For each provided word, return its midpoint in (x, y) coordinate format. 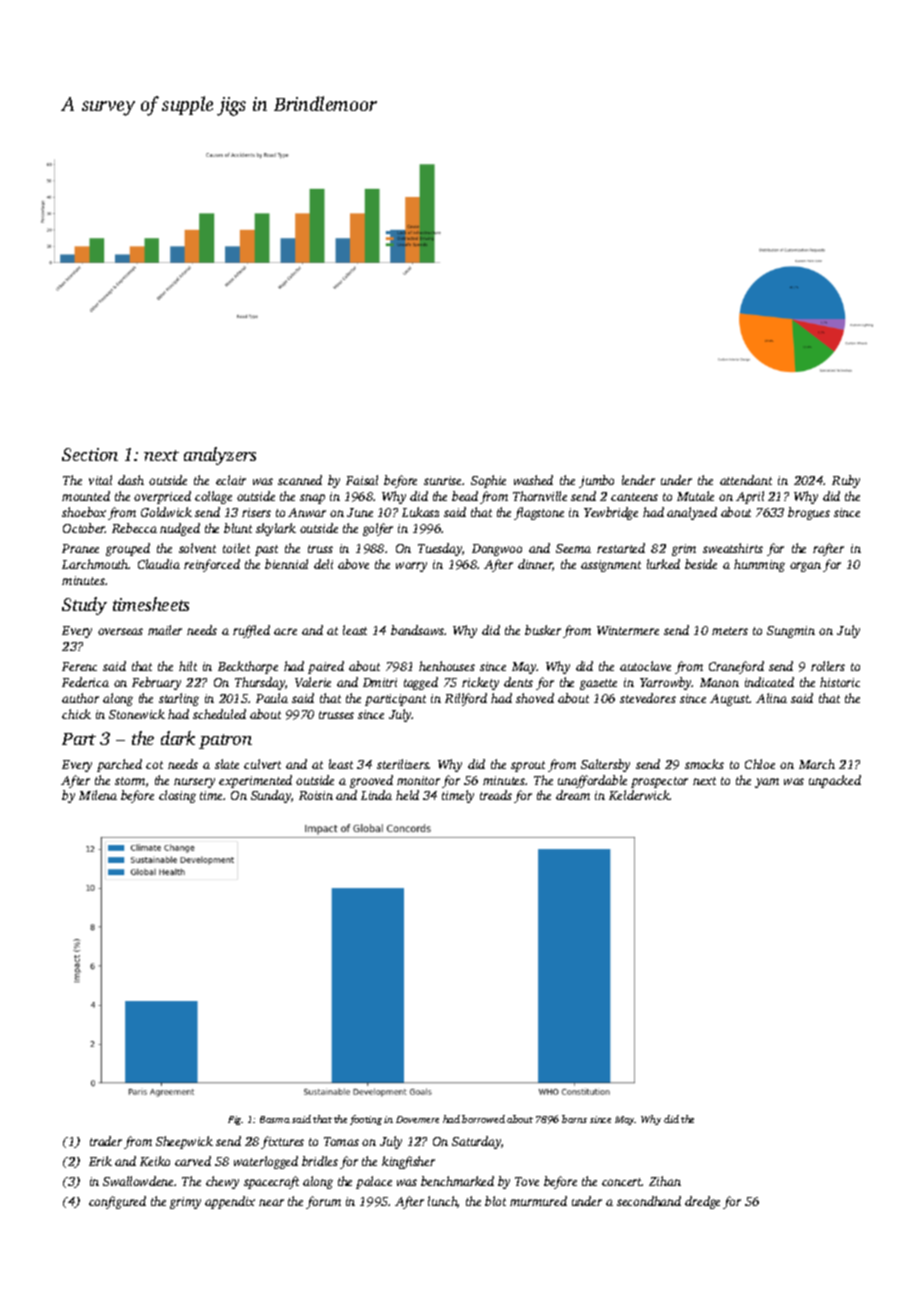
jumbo (596, 481)
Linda (376, 795)
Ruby (846, 481)
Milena (98, 795)
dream (573, 795)
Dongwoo (497, 550)
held (407, 795)
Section (90, 454)
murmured (538, 1201)
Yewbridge (611, 513)
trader (106, 1141)
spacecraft (271, 1182)
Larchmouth (95, 564)
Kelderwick (639, 795)
